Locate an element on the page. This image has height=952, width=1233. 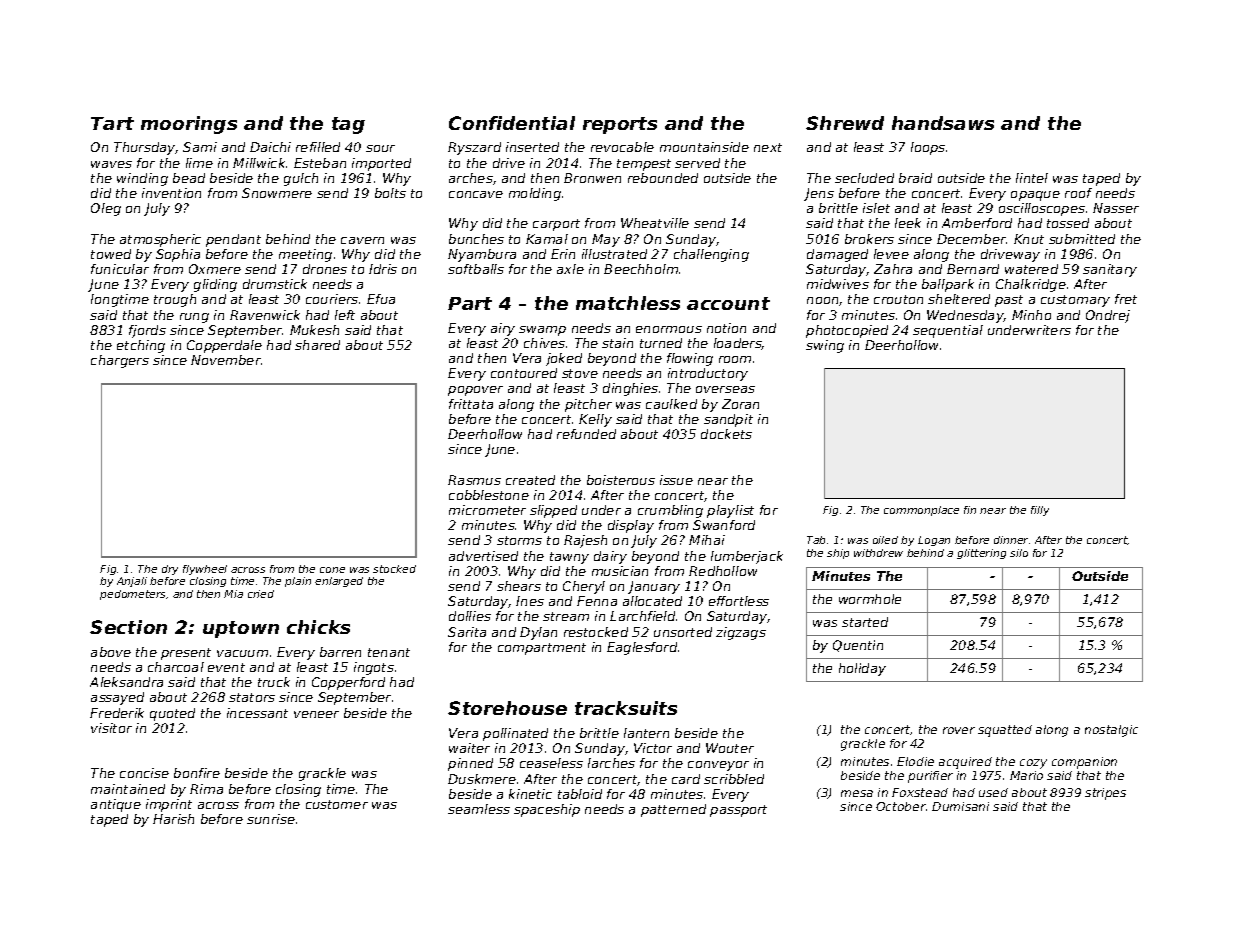
crouton is located at coordinates (898, 299).
